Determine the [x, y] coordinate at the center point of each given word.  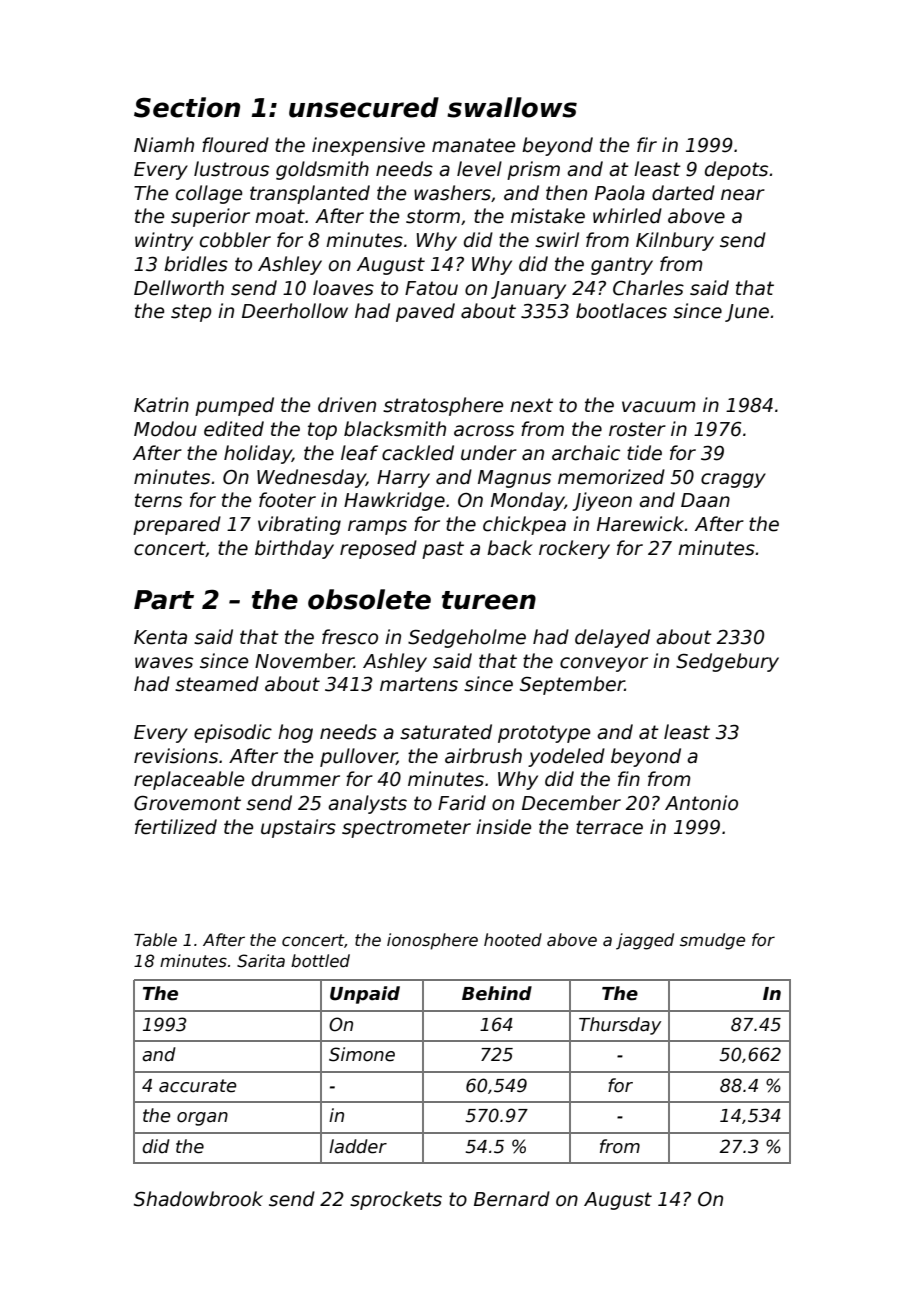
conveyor [604, 664]
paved [425, 312]
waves [164, 663]
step [191, 313]
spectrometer [406, 829]
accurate [198, 1086]
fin [629, 778]
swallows [512, 107]
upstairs [298, 828]
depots [736, 170]
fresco [350, 637]
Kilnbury [675, 241]
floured [235, 145]
